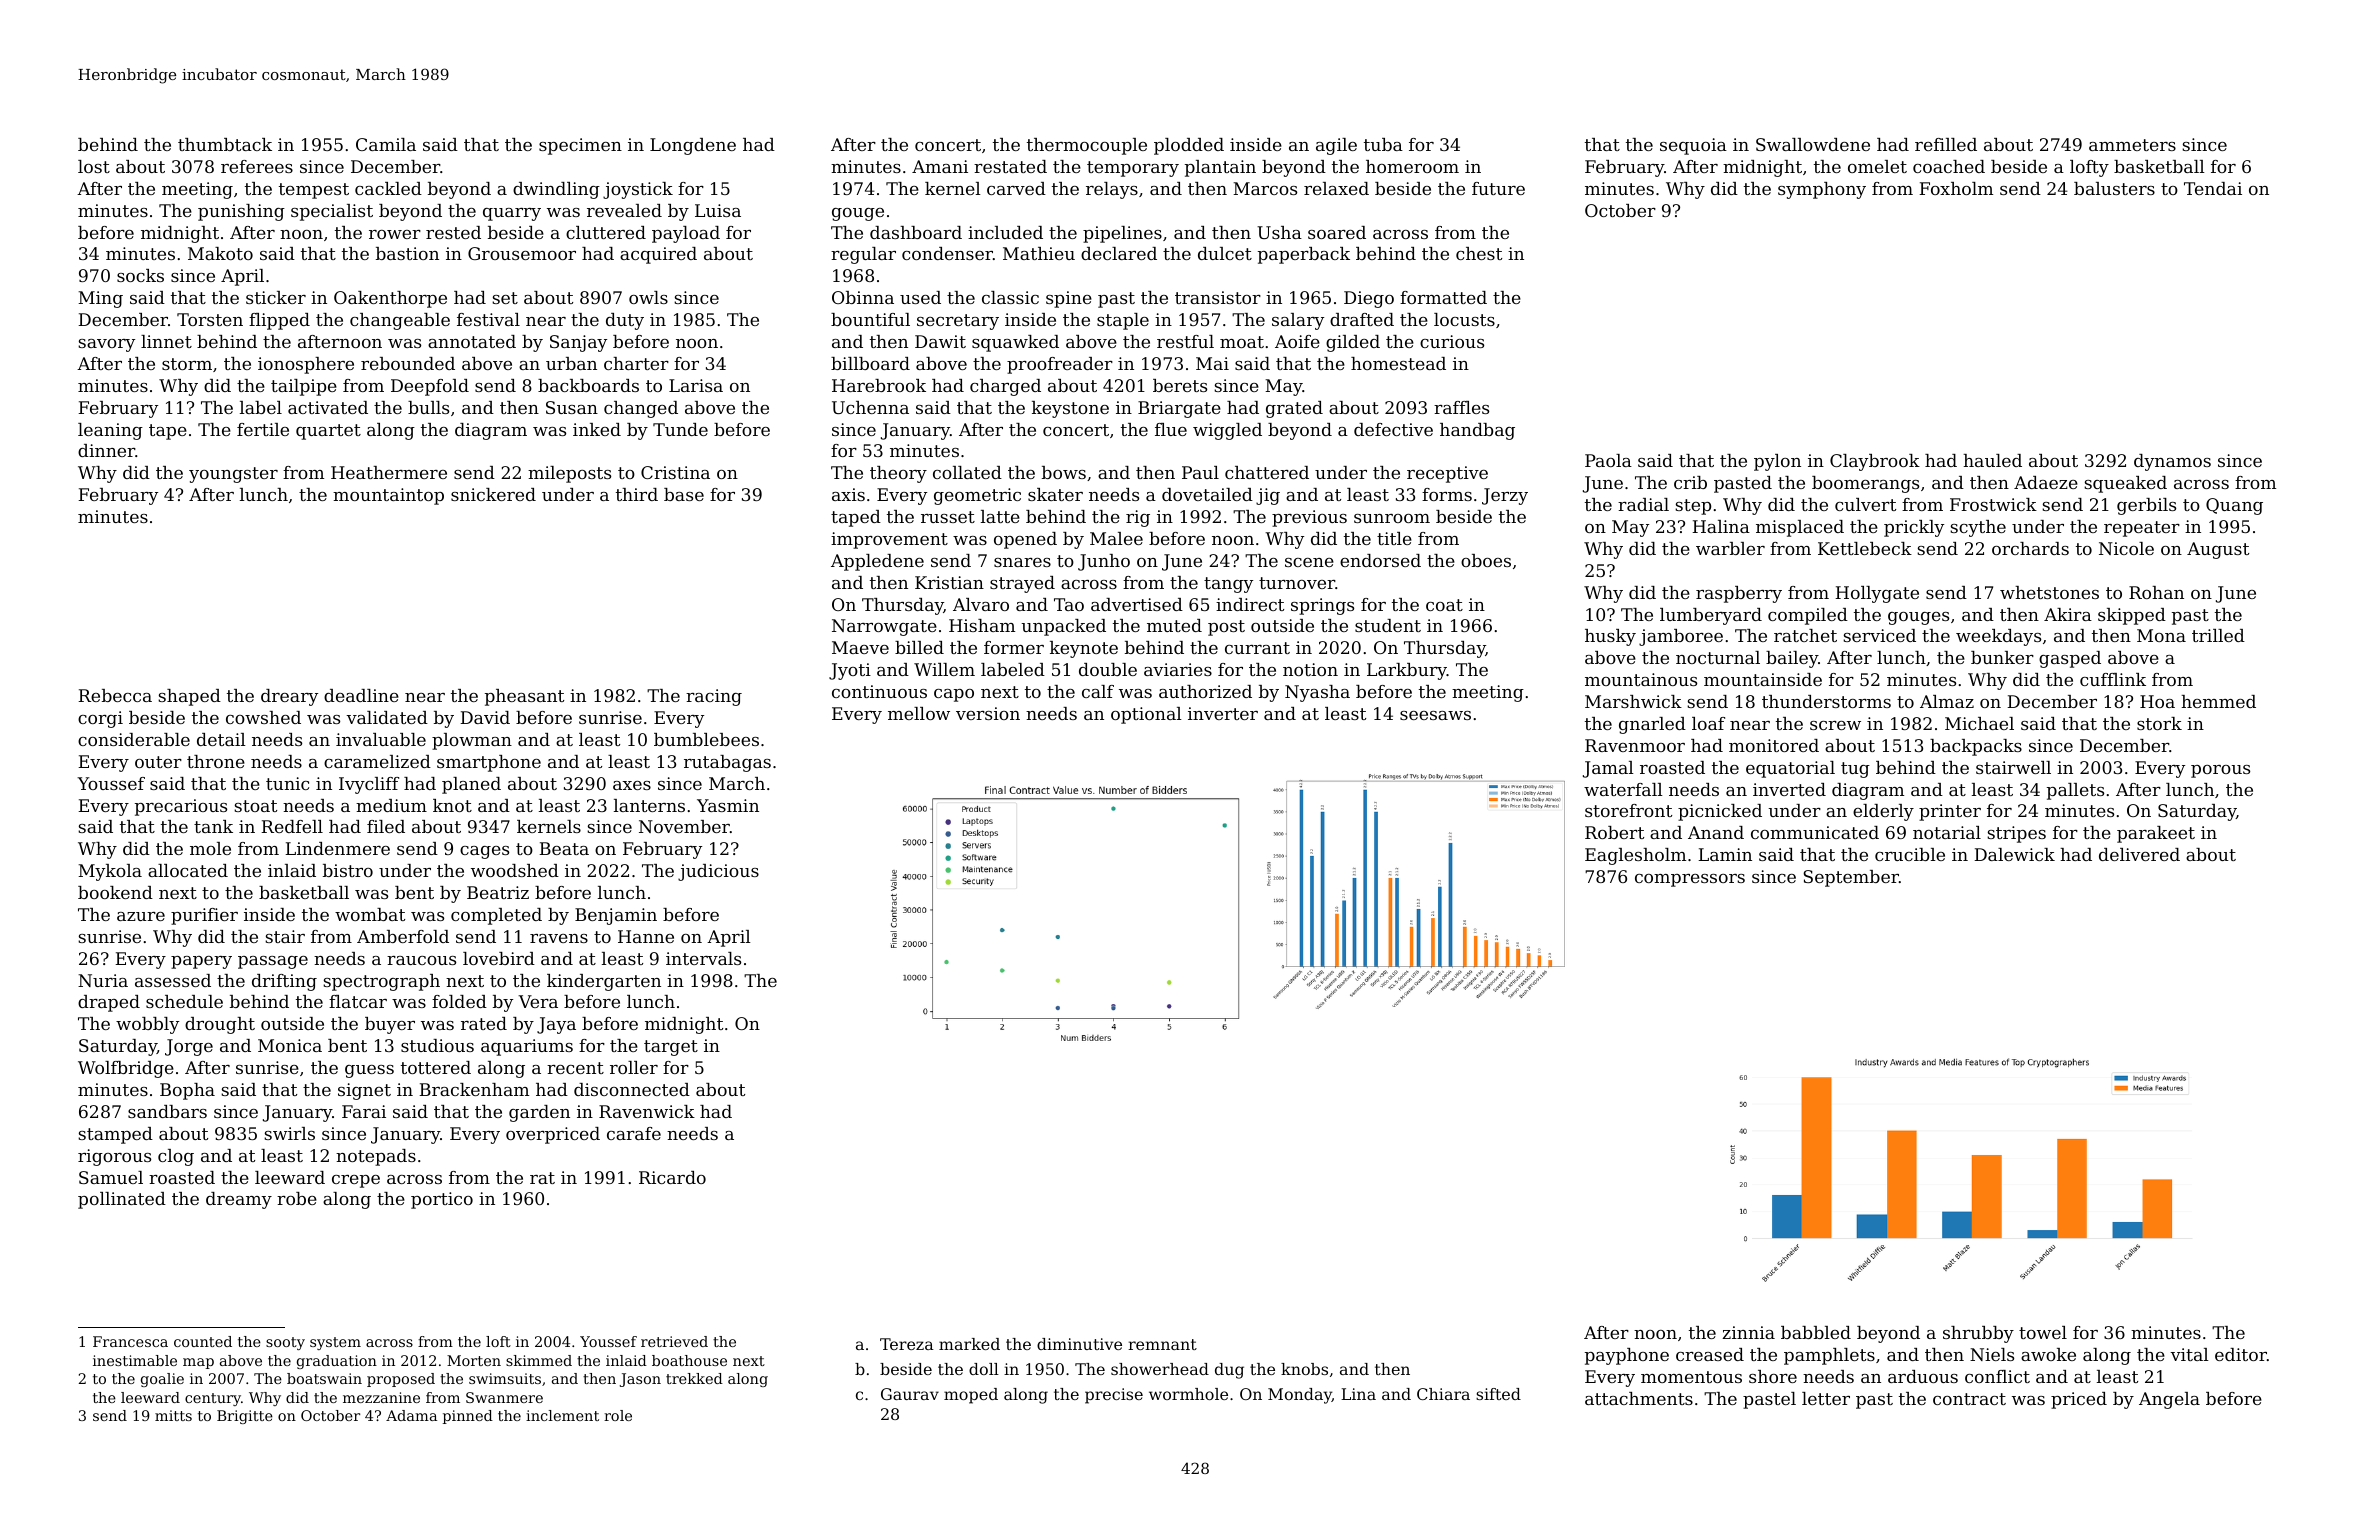  Describe the element at coordinates (94, 166) in the page. I see `lost` at that location.
